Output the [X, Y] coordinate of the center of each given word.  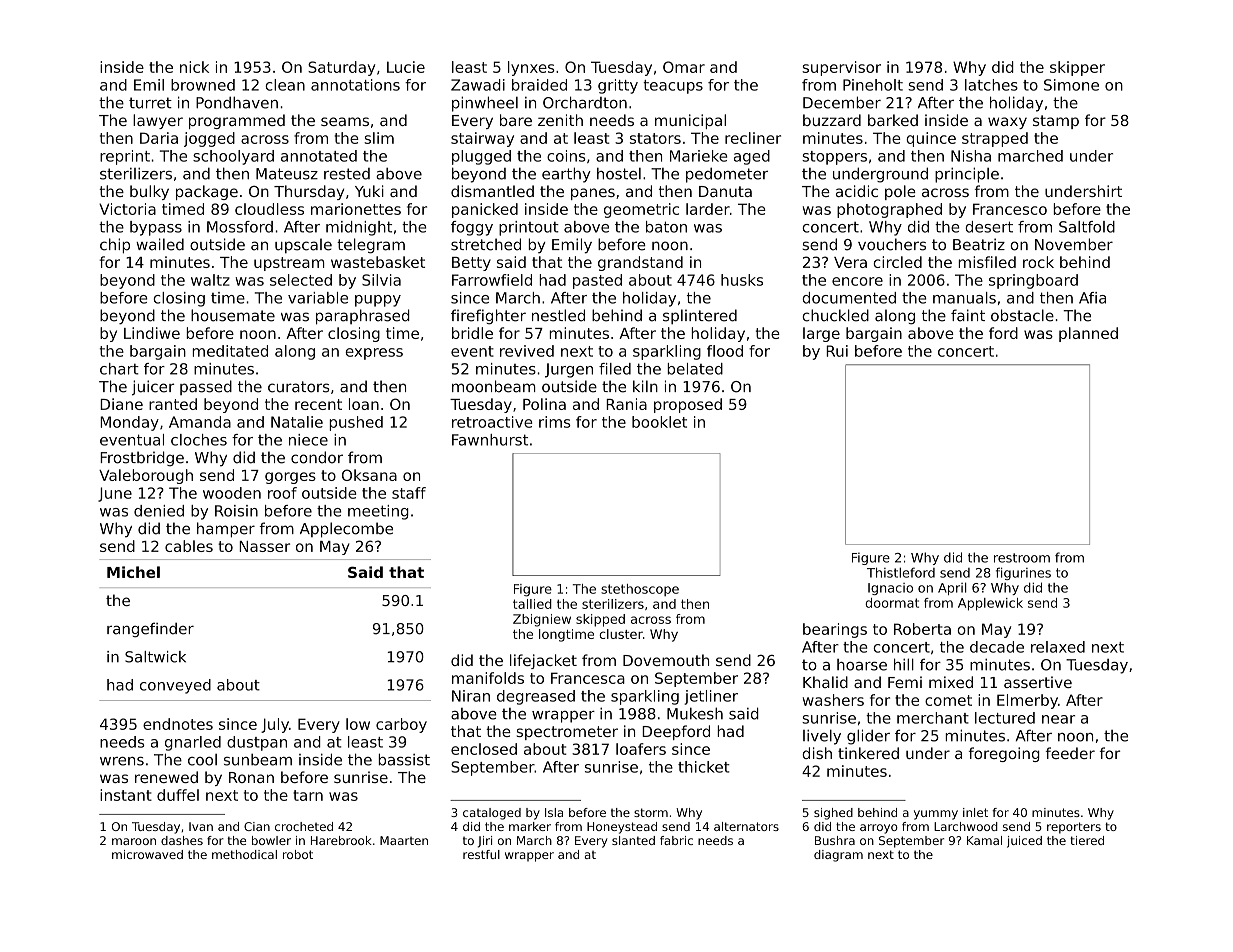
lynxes [531, 68]
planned [1088, 334]
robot [298, 854]
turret [150, 103]
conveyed [175, 686]
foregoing [1004, 754]
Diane [121, 404]
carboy [401, 725]
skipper [1077, 68]
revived [527, 351]
